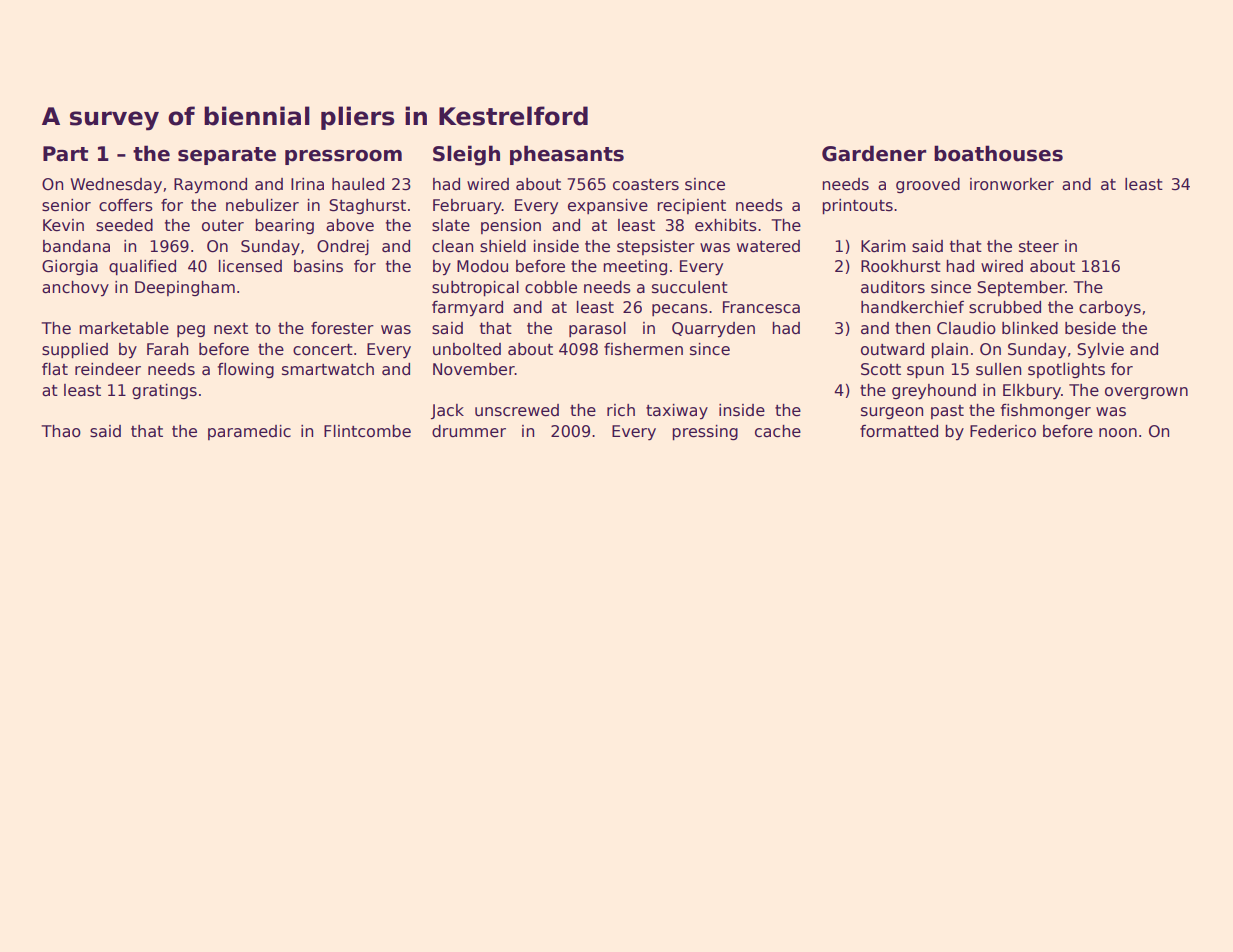 This page has height=952, width=1233. I want to click on Wednesday, so click(116, 186).
